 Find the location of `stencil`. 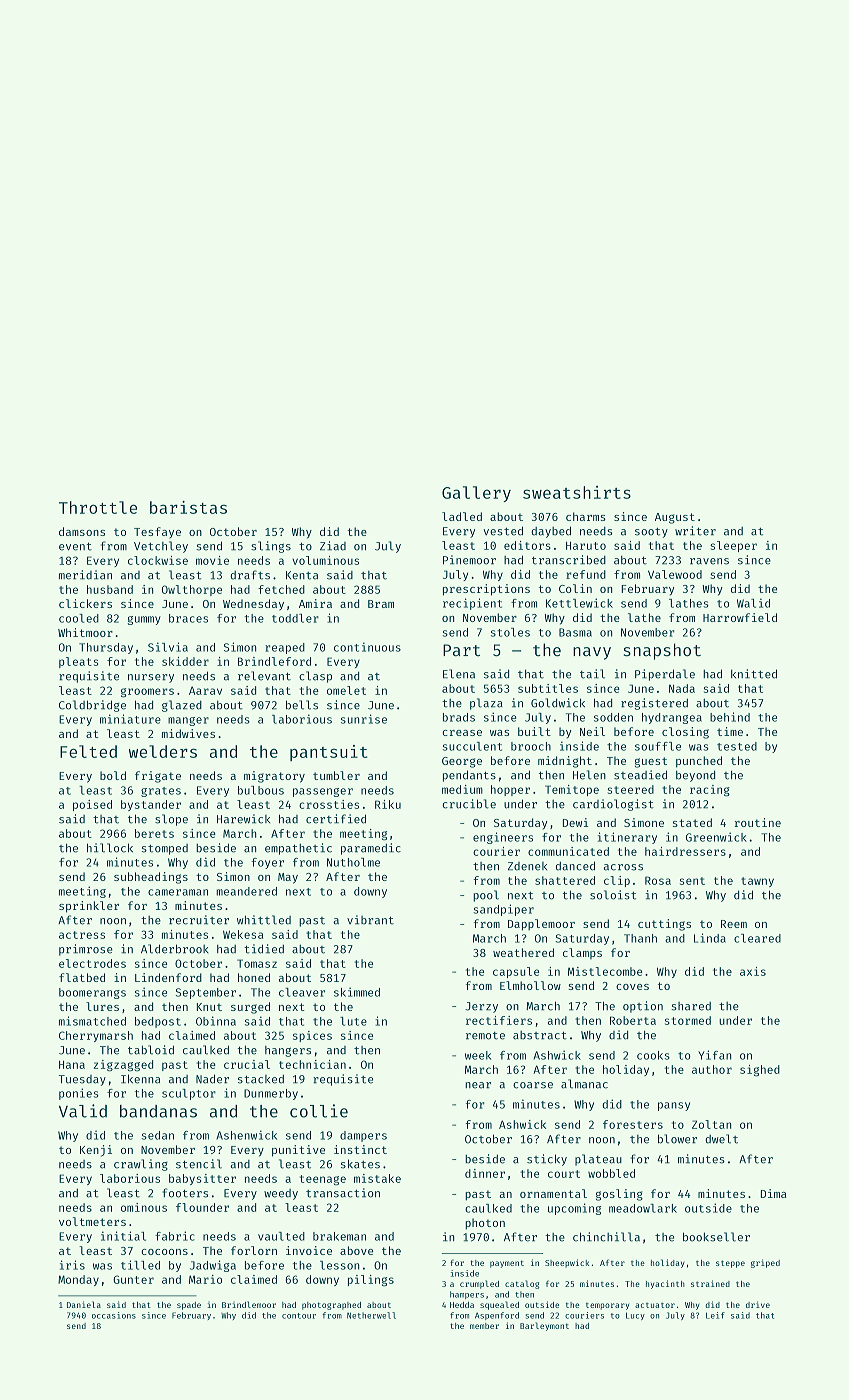

stencil is located at coordinates (199, 1164).
